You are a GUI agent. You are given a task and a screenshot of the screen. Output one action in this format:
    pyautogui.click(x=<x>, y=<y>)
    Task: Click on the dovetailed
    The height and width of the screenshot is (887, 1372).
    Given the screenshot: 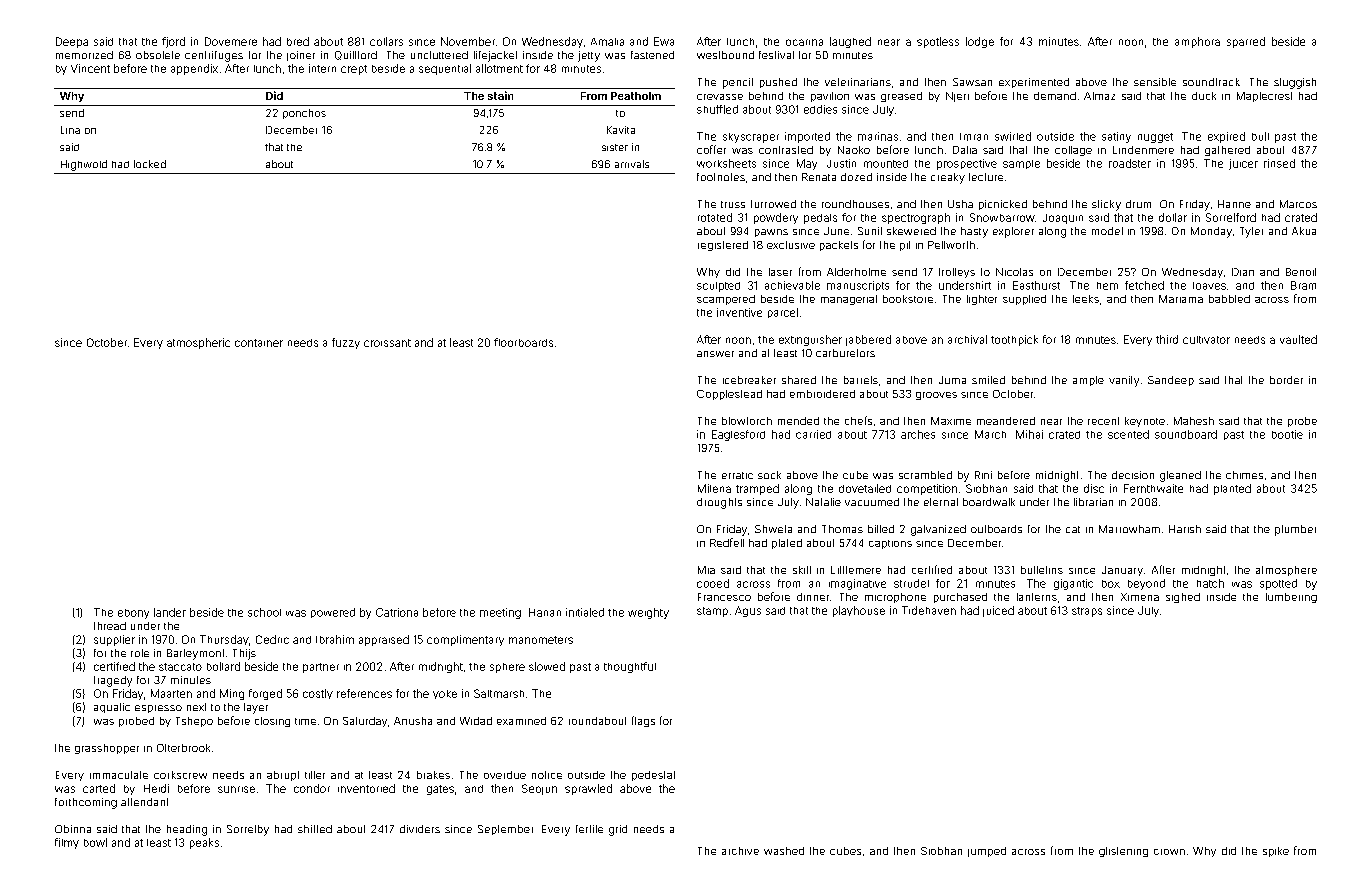 What is the action you would take?
    pyautogui.click(x=865, y=488)
